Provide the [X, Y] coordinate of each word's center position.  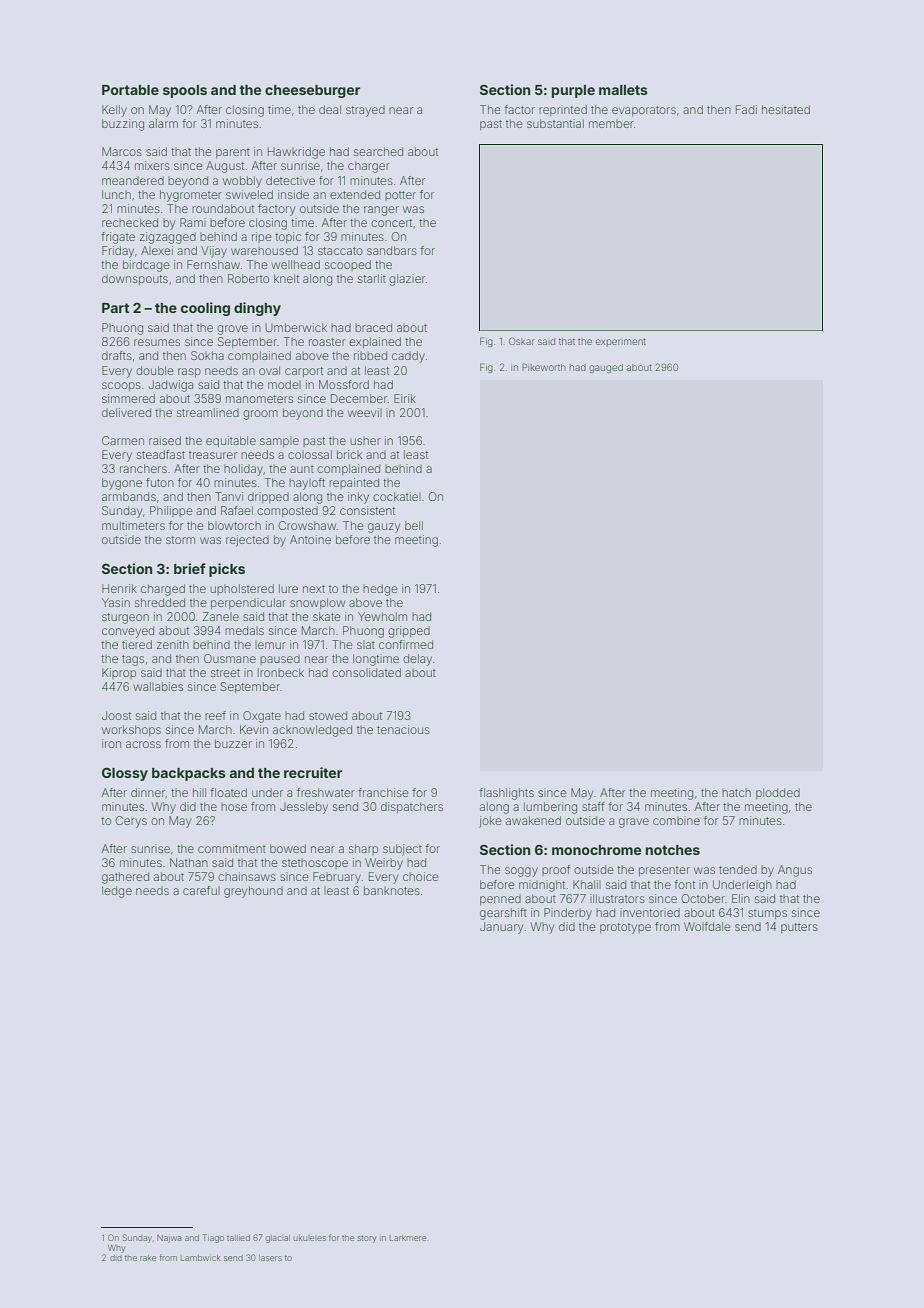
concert [391, 223]
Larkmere [408, 1238]
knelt [286, 278]
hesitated [786, 109]
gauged [606, 368]
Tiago [213, 1238]
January [501, 928]
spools [185, 91]
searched [378, 151]
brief [190, 568]
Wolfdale [707, 926]
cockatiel [397, 496]
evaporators [644, 111]
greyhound [253, 892]
